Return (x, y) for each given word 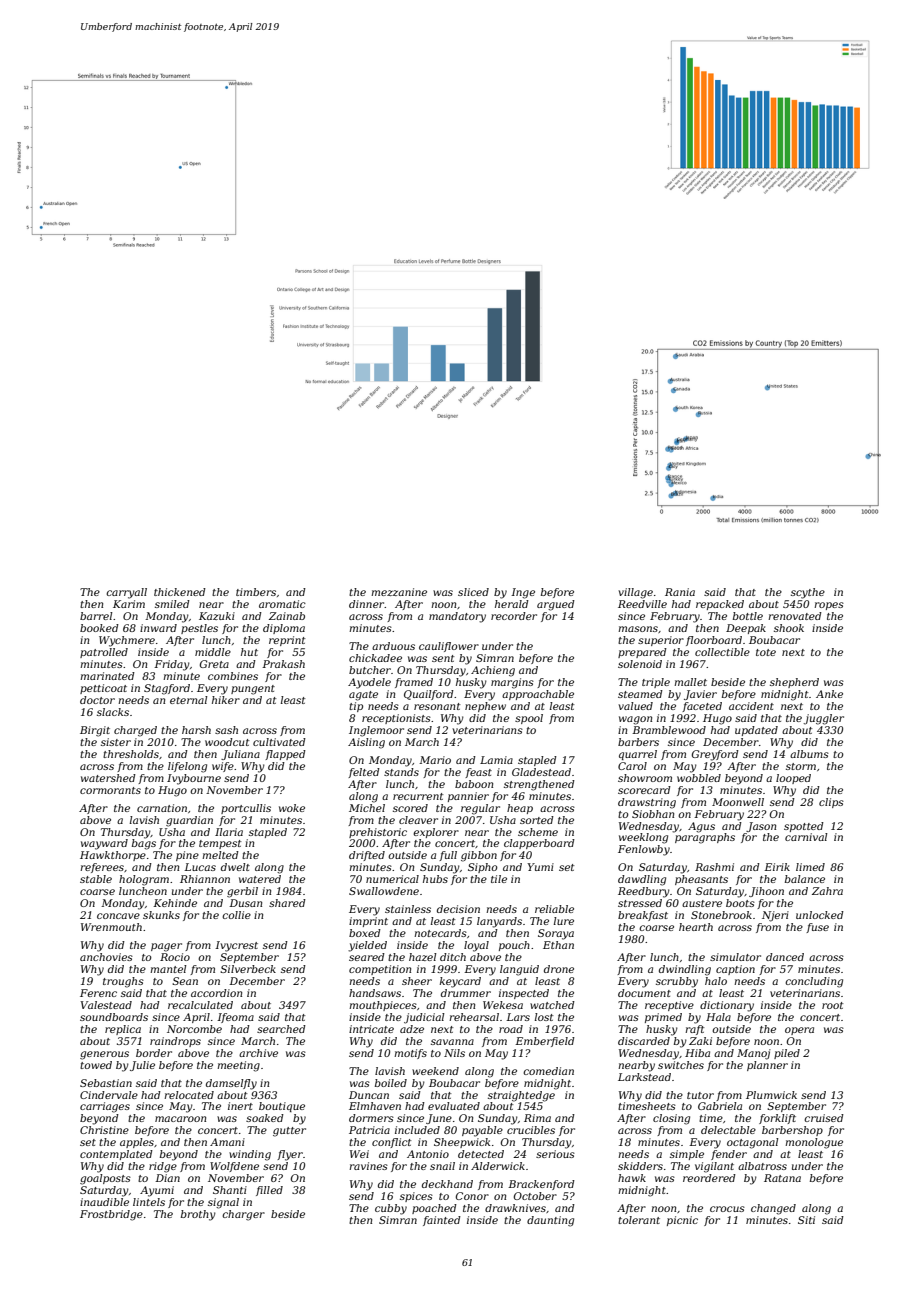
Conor (472, 1196)
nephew (485, 707)
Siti (806, 1220)
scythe (808, 593)
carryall (126, 593)
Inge (523, 593)
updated (756, 731)
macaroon (180, 1119)
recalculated (200, 1005)
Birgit (95, 731)
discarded (644, 1041)
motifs (410, 1054)
